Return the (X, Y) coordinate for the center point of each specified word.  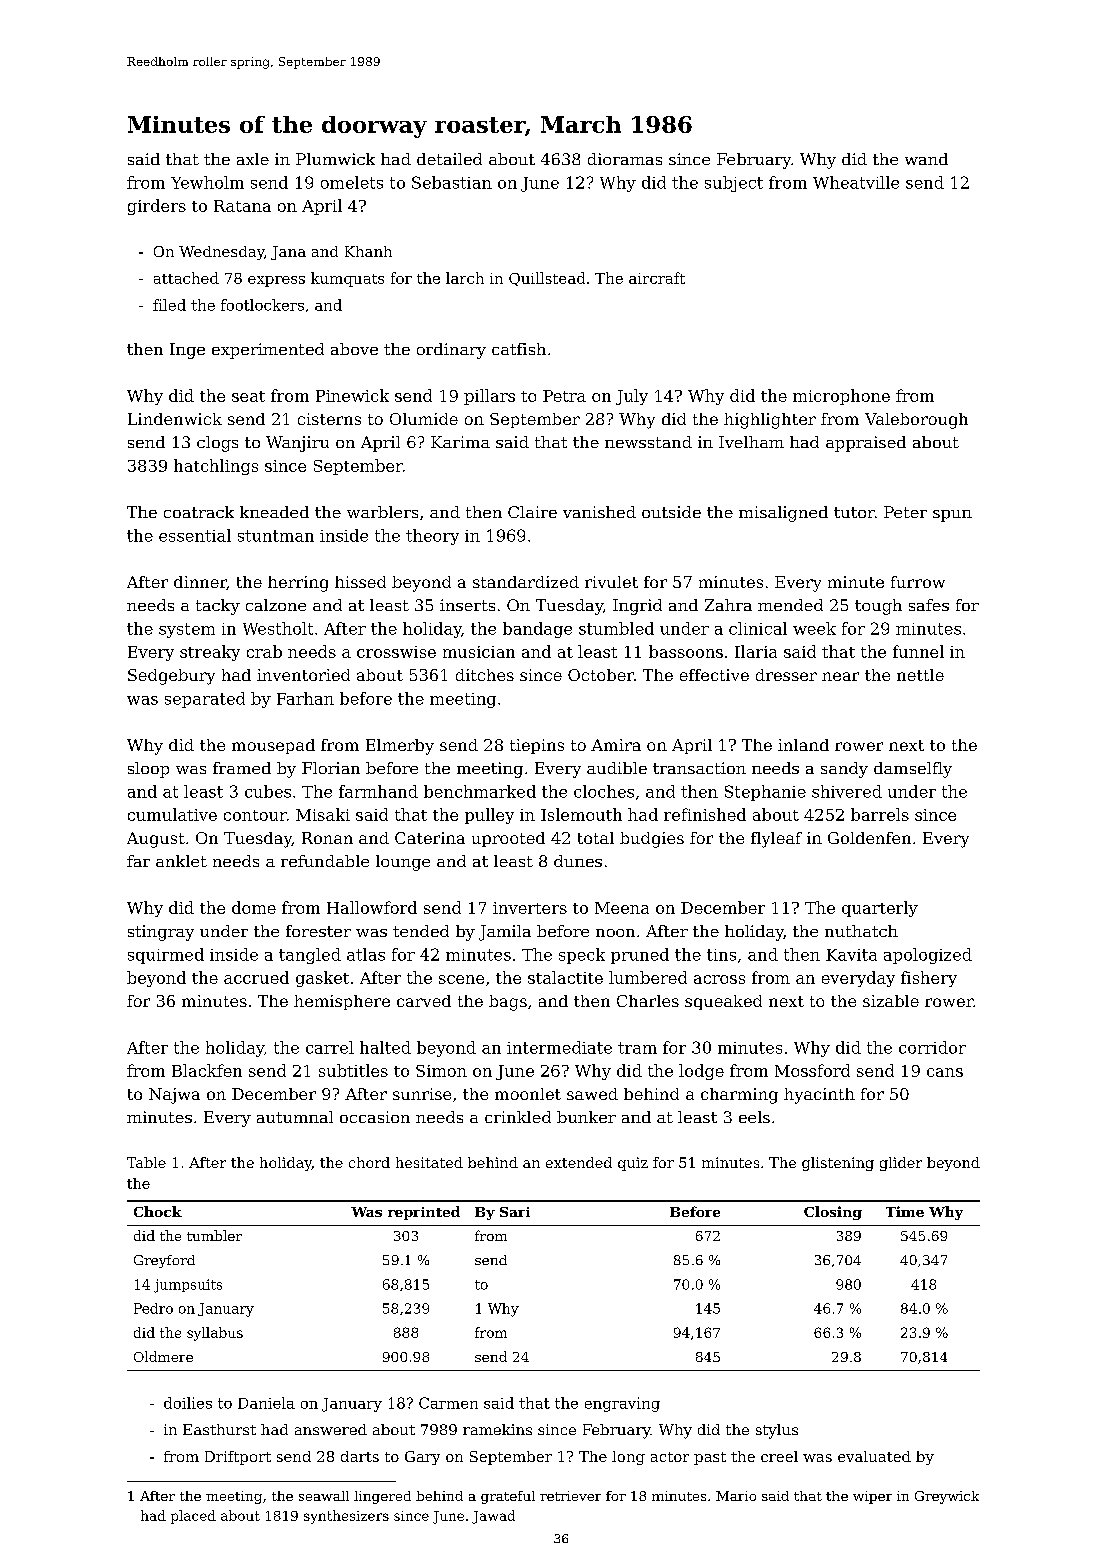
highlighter (770, 421)
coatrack (199, 512)
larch (465, 278)
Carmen (448, 1403)
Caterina (430, 838)
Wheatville (856, 182)
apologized (928, 956)
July (632, 397)
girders (157, 207)
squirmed (166, 956)
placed (193, 1517)
